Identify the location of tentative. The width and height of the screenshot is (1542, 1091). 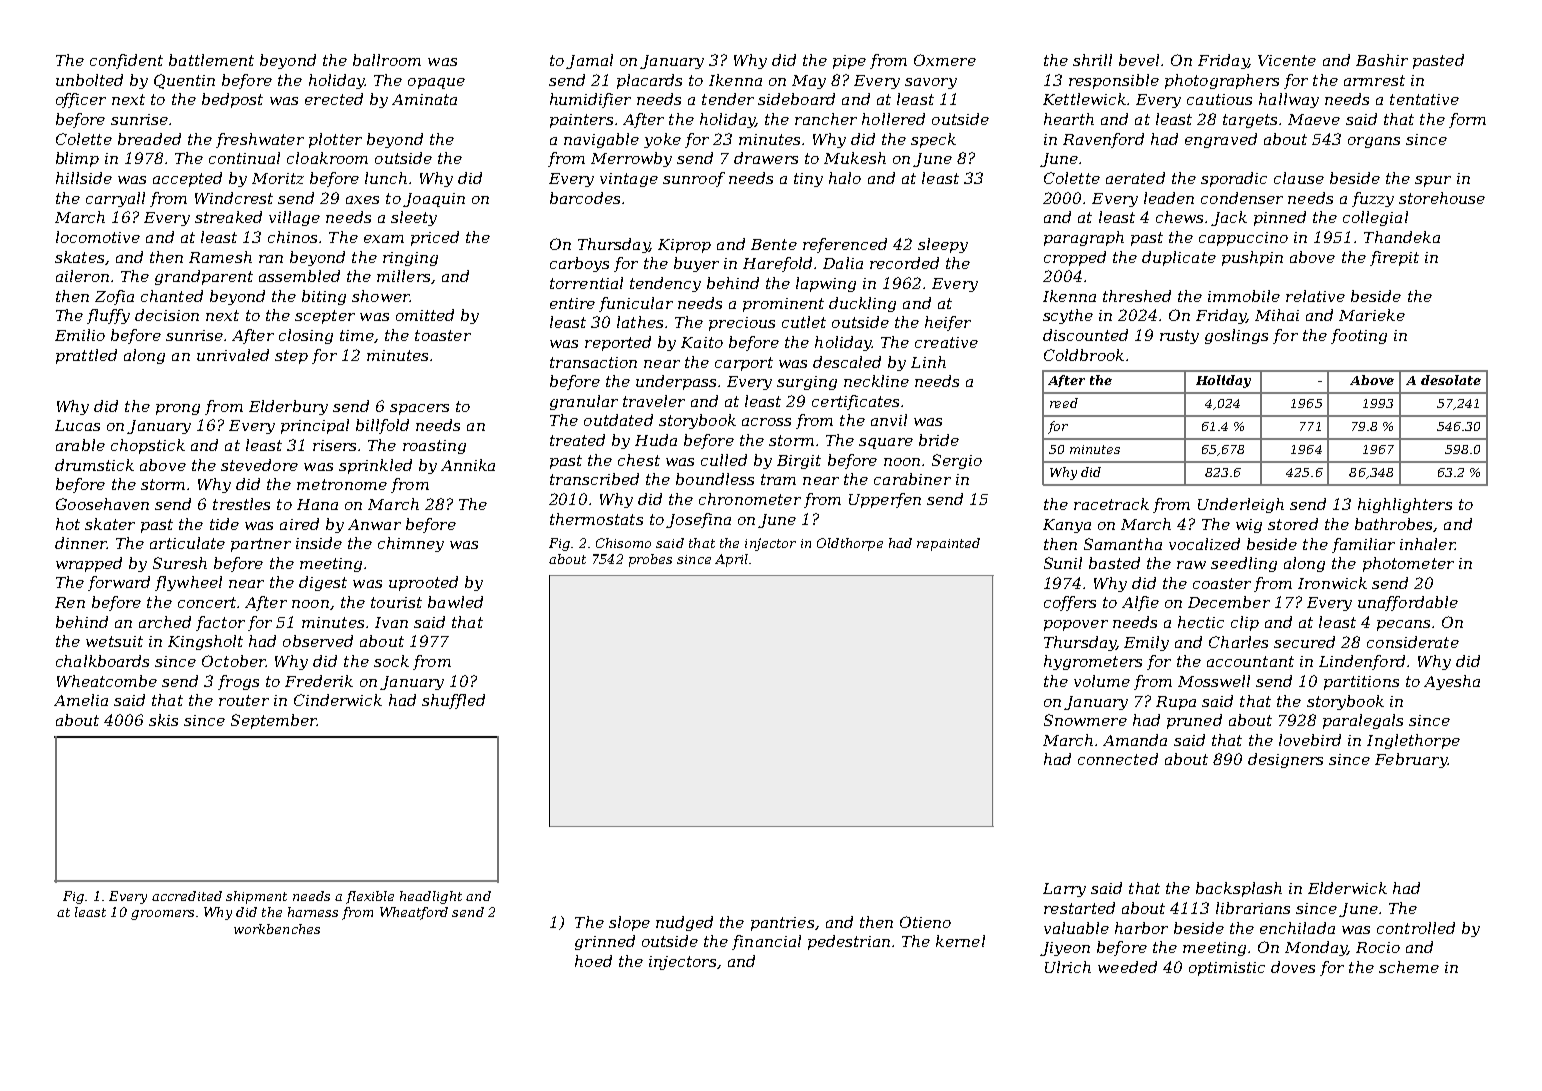
(1424, 99).
